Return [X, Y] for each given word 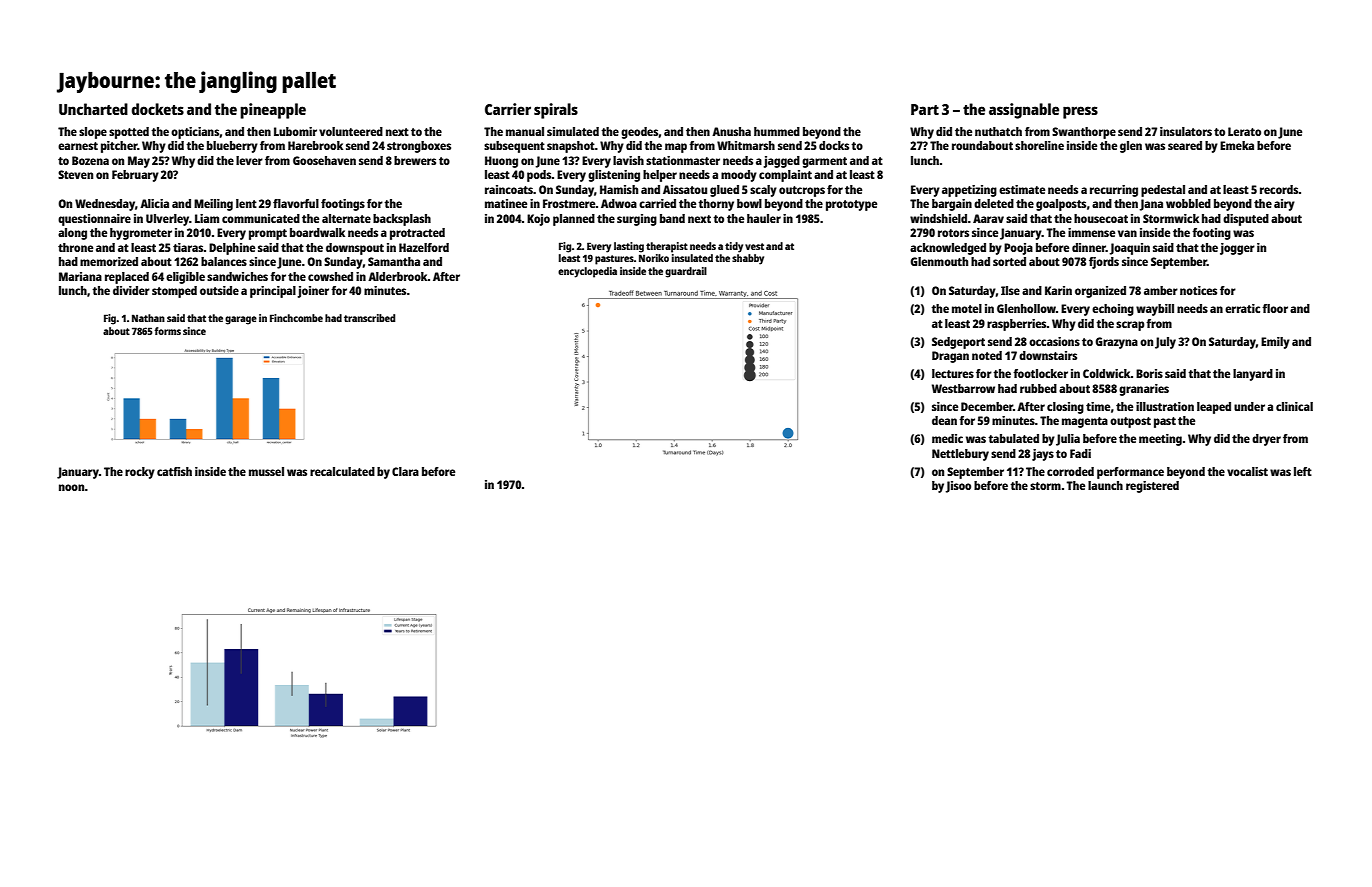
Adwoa [619, 203]
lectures [953, 373]
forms [167, 331]
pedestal [1163, 191]
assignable [1024, 111]
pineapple [273, 111]
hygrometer [141, 234]
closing [1065, 408]
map [676, 148]
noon [71, 487]
